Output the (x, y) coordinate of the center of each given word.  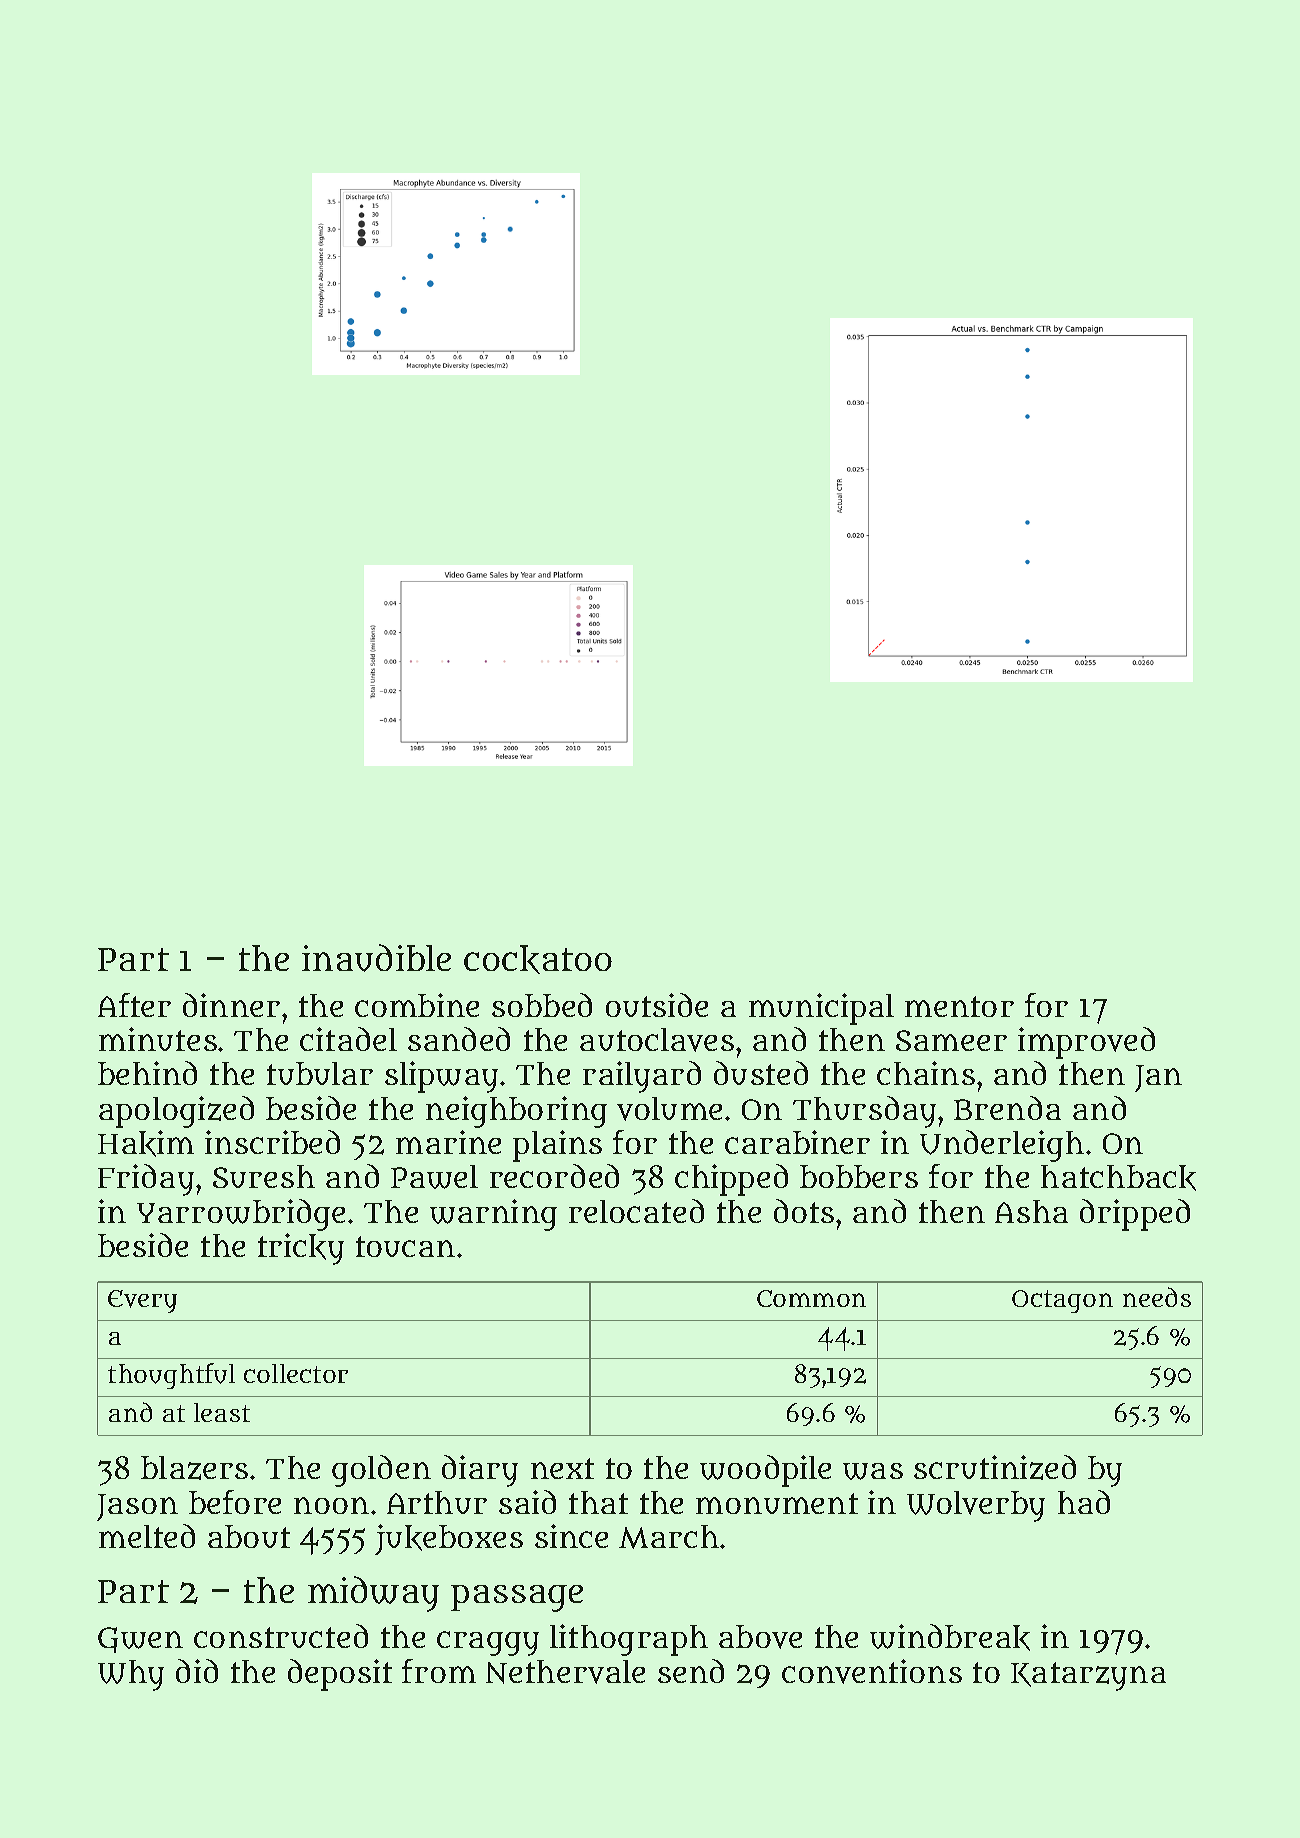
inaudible (376, 958)
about (249, 1536)
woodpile (765, 1471)
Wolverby (976, 1506)
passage (517, 1598)
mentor (959, 1006)
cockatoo (538, 959)
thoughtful (171, 1376)
